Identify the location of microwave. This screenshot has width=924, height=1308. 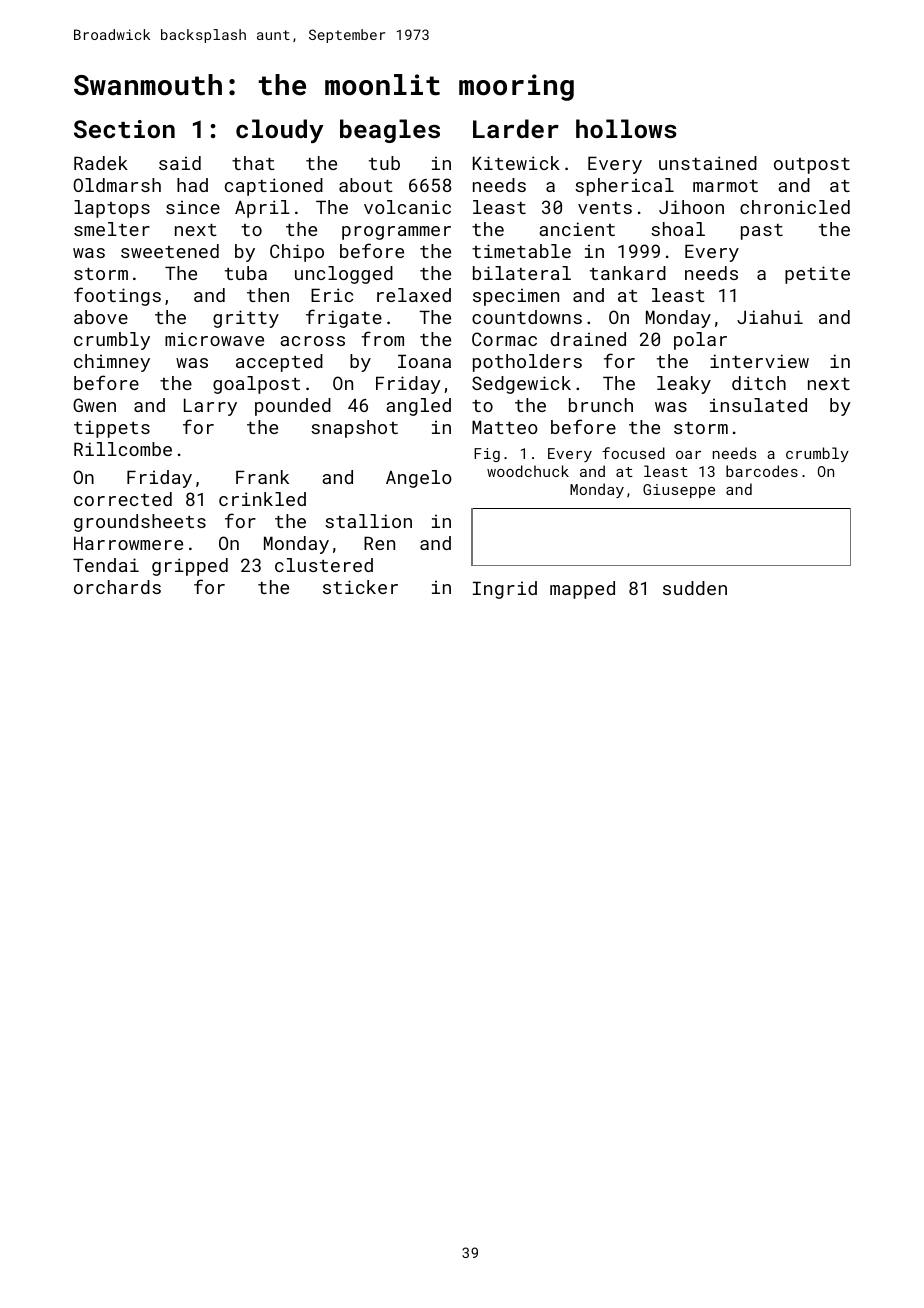
(214, 339).
